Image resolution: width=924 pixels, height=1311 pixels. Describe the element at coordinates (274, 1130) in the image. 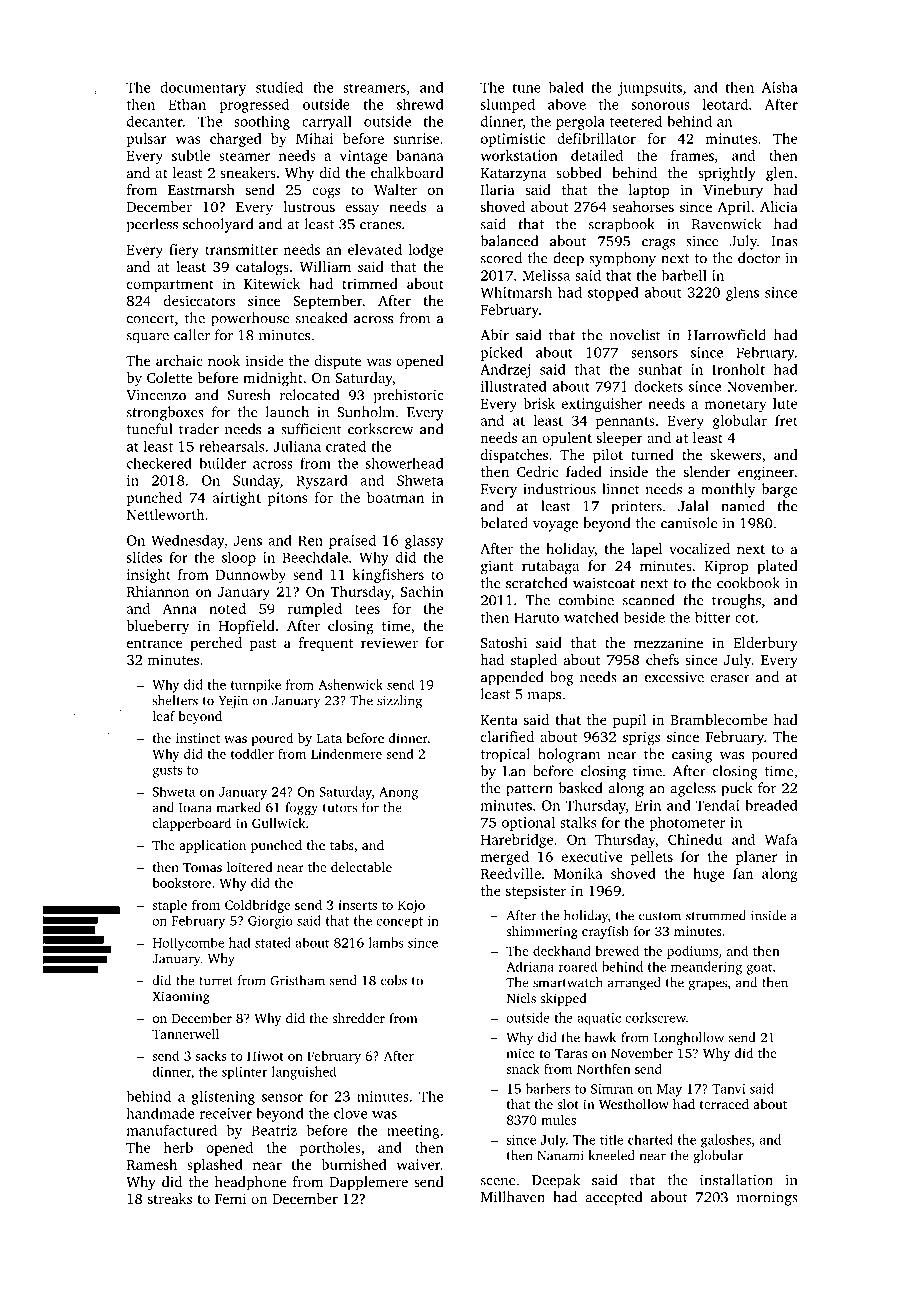

I see `Beatriz` at that location.
